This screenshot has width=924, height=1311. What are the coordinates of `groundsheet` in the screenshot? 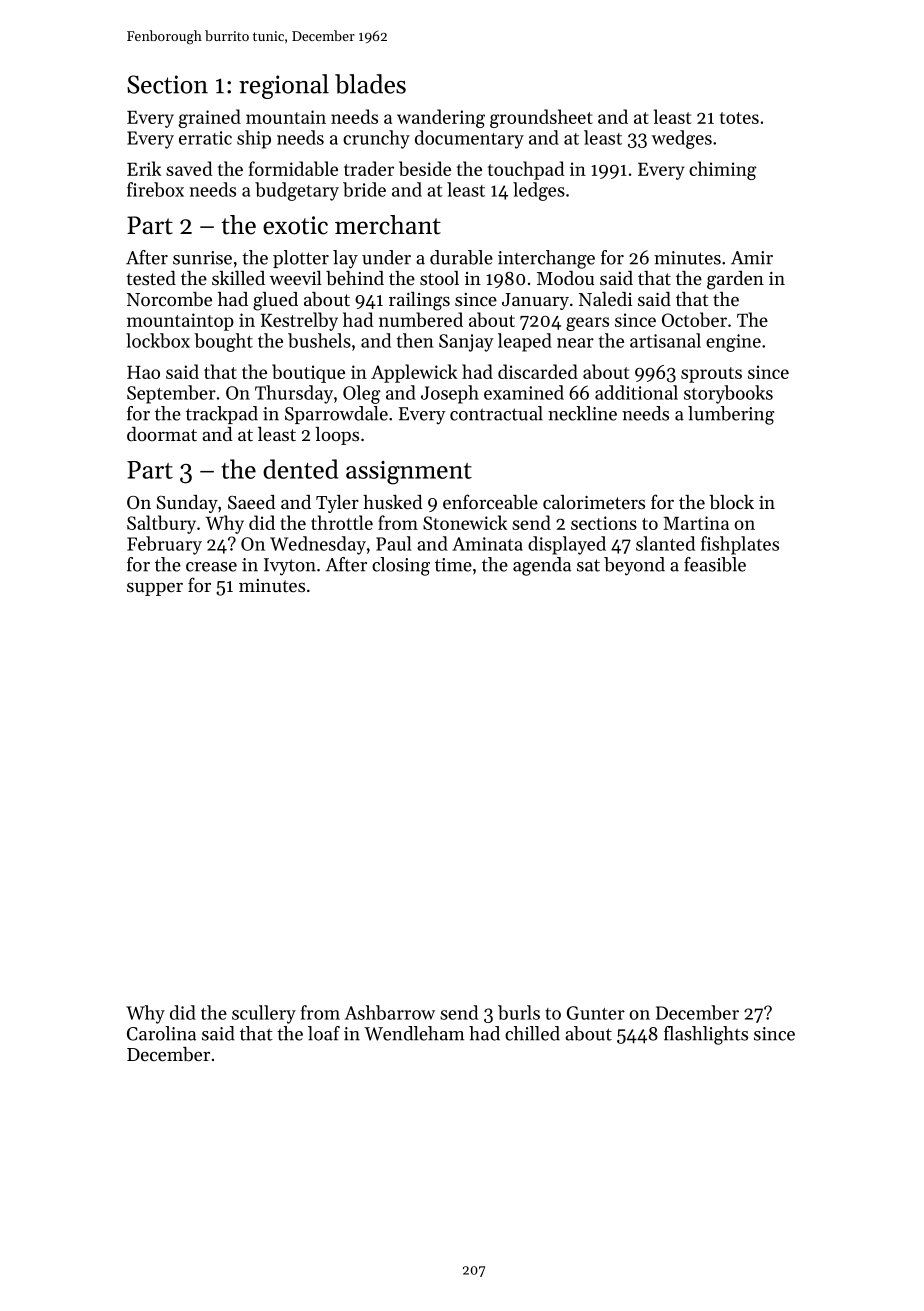 It's located at (541, 118).
